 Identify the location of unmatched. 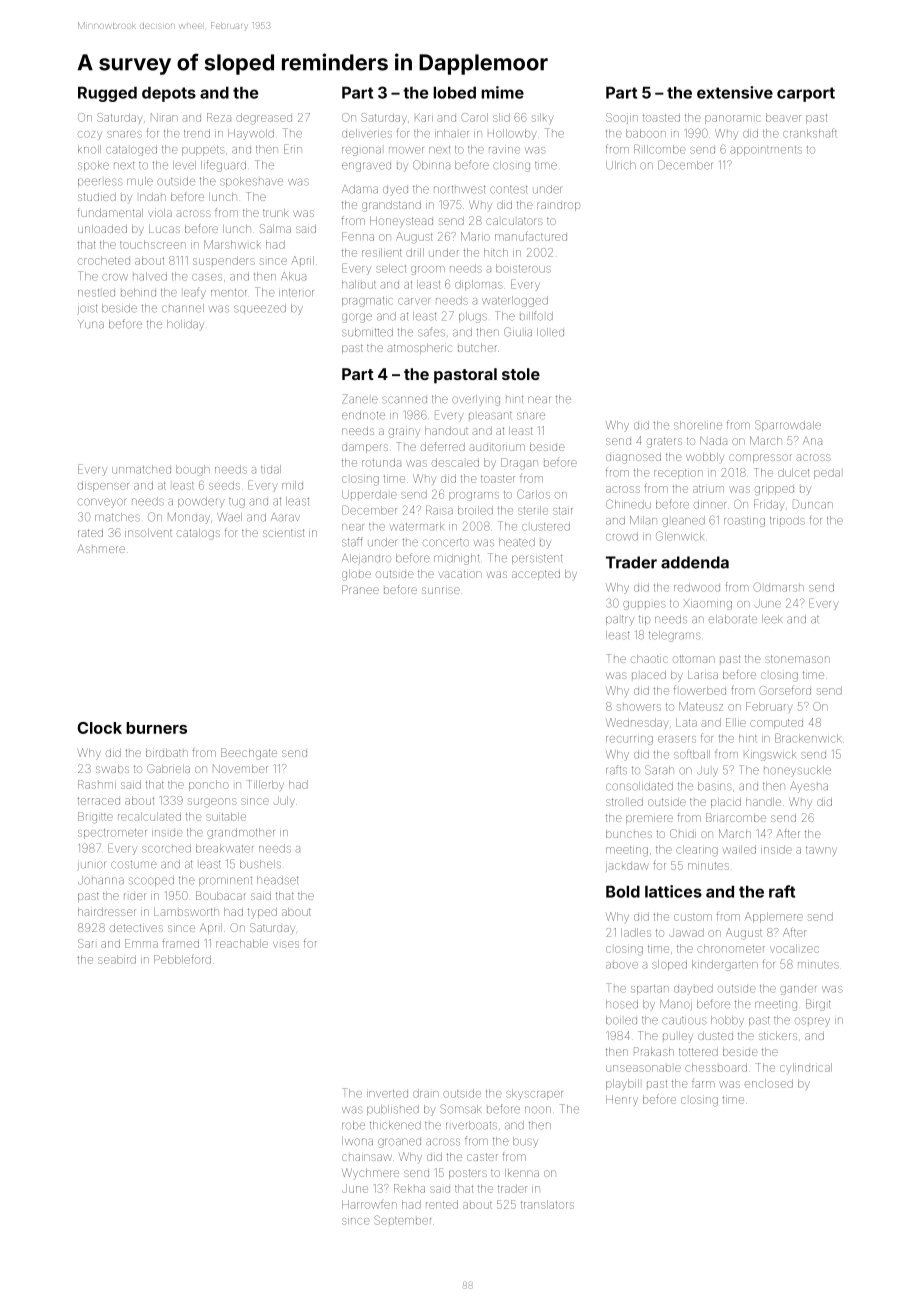
(141, 469).
